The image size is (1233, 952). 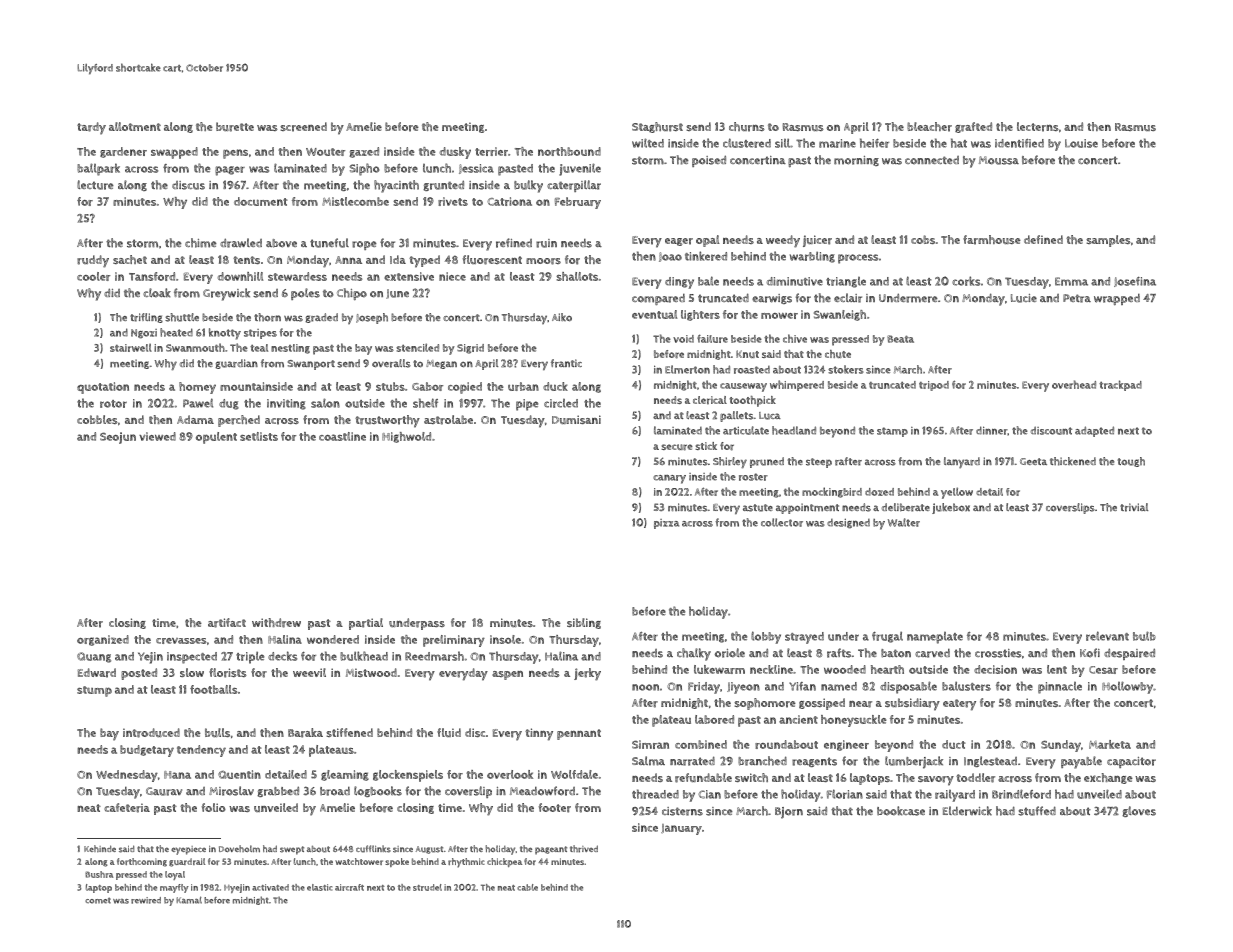 What do you see at coordinates (1134, 507) in the page?
I see `trivial` at bounding box center [1134, 507].
